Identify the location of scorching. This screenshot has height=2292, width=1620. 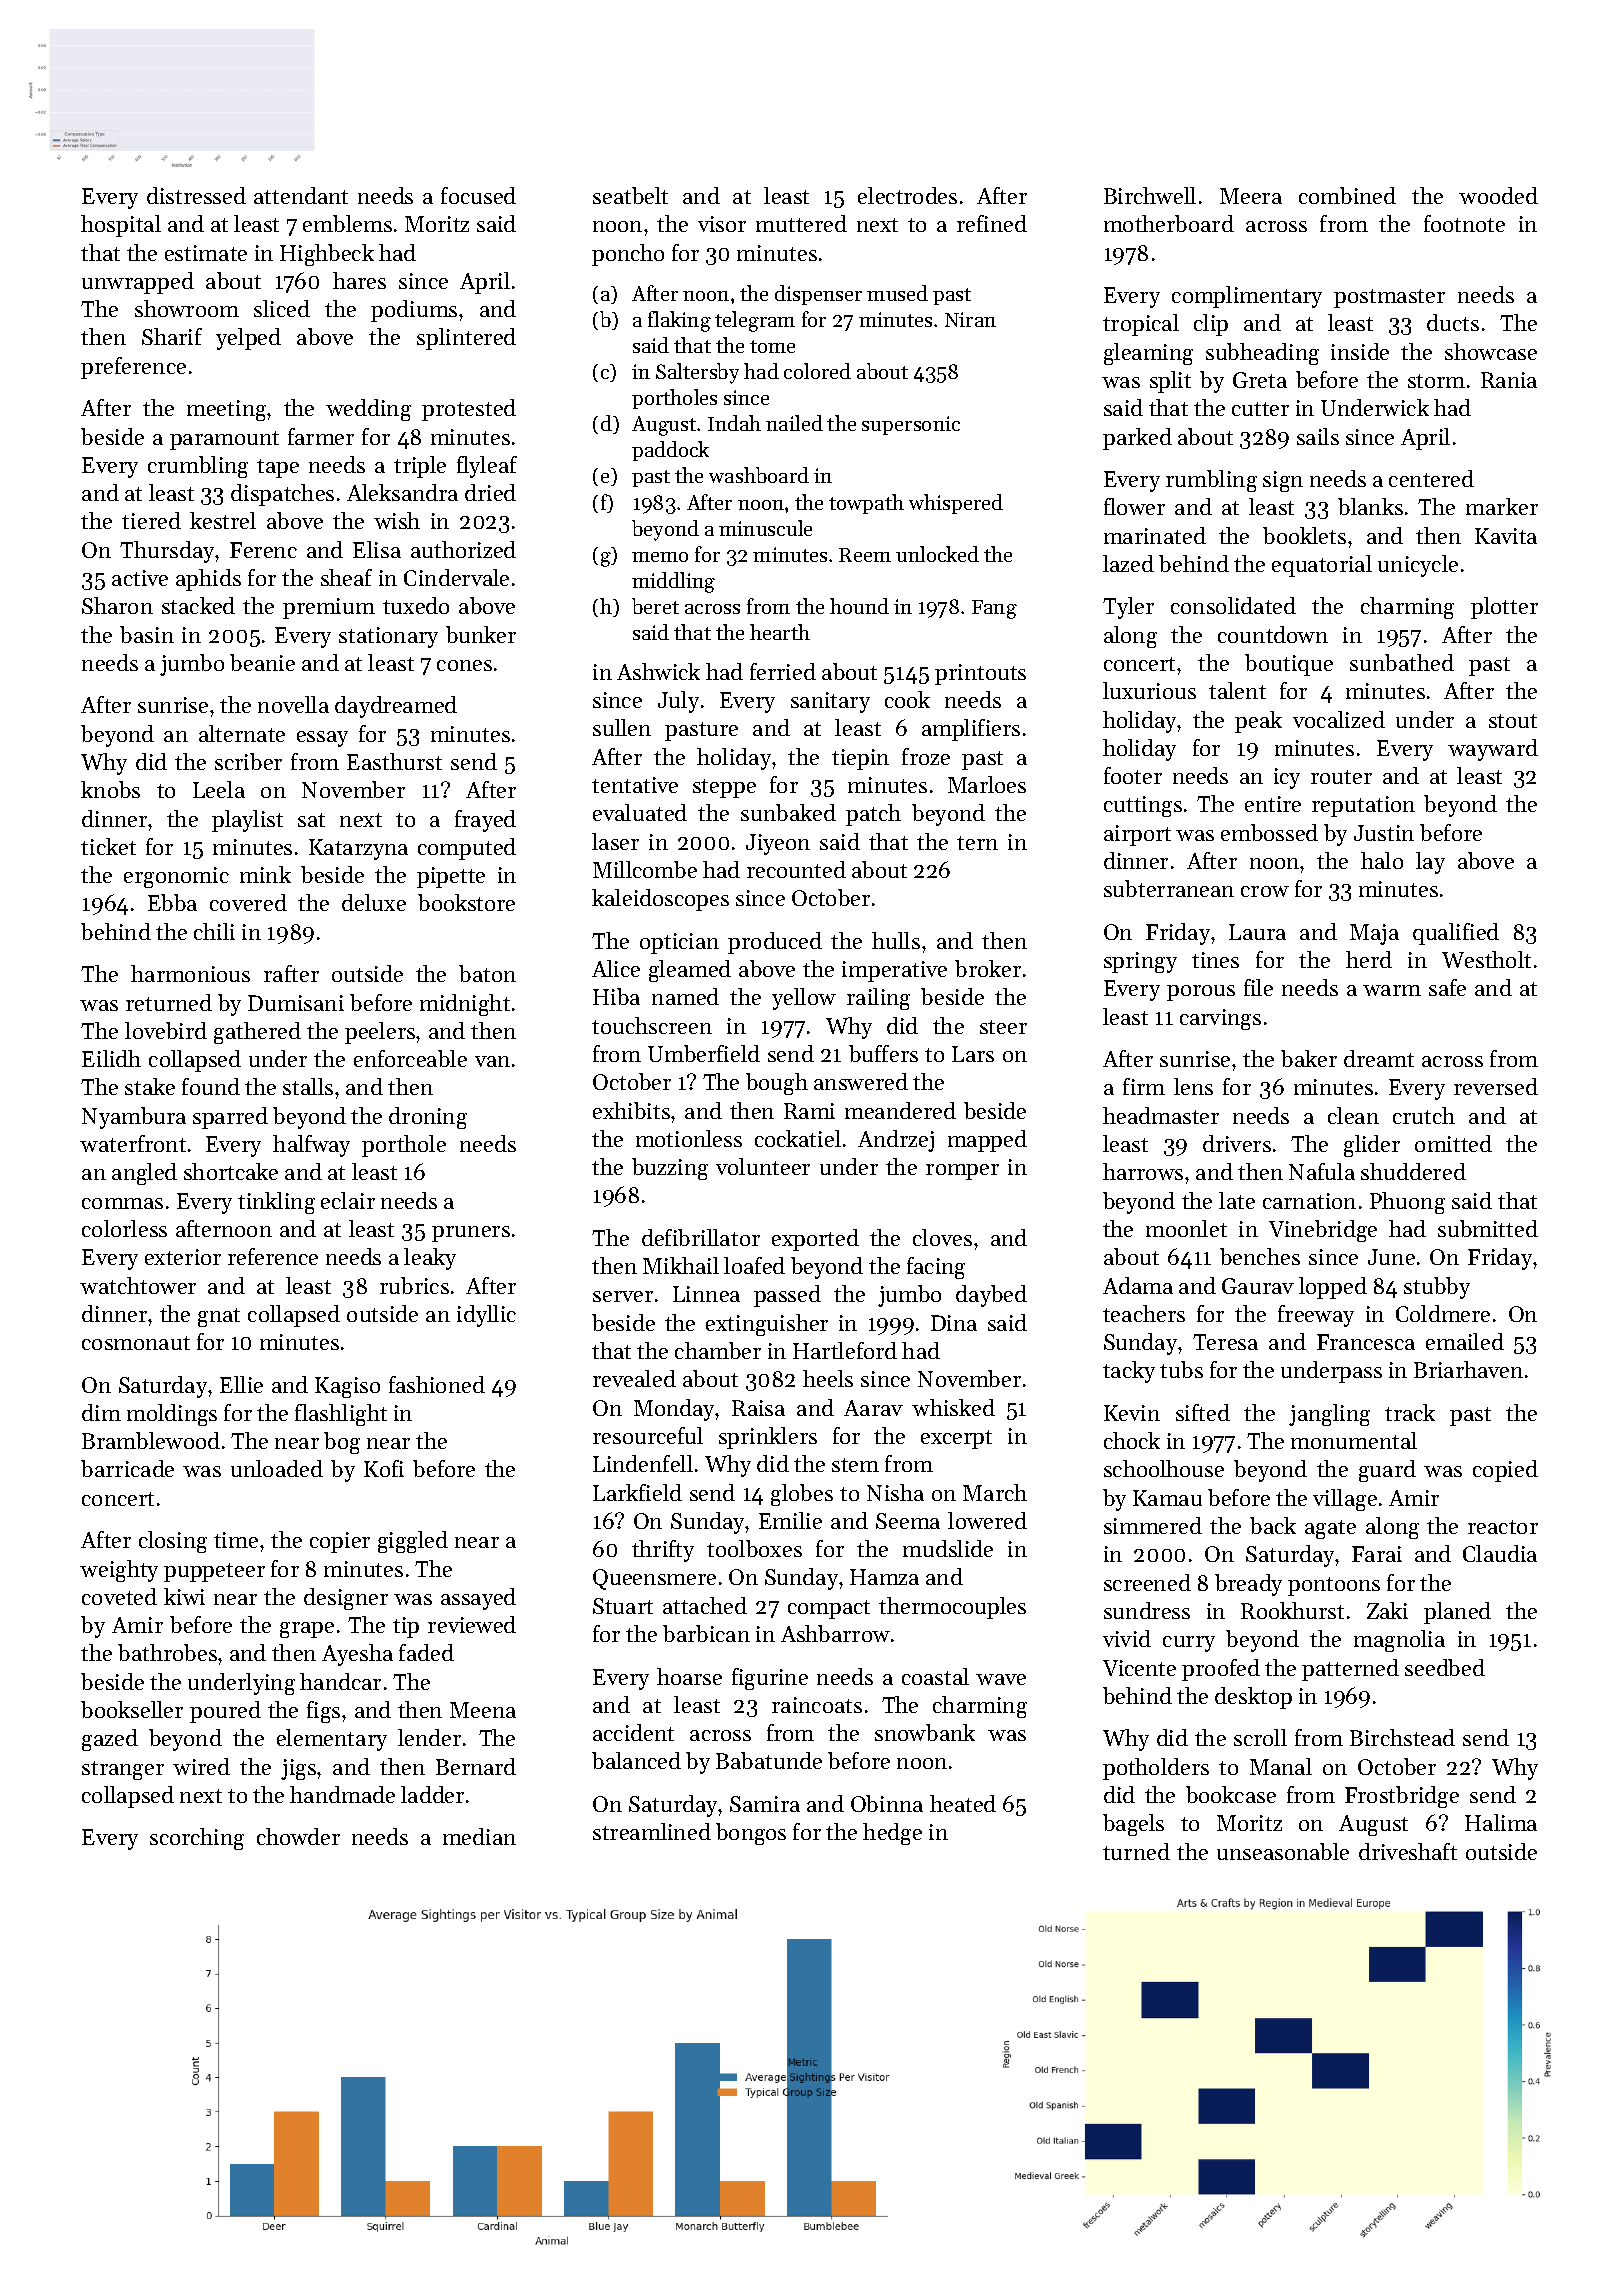
(197, 1839).
